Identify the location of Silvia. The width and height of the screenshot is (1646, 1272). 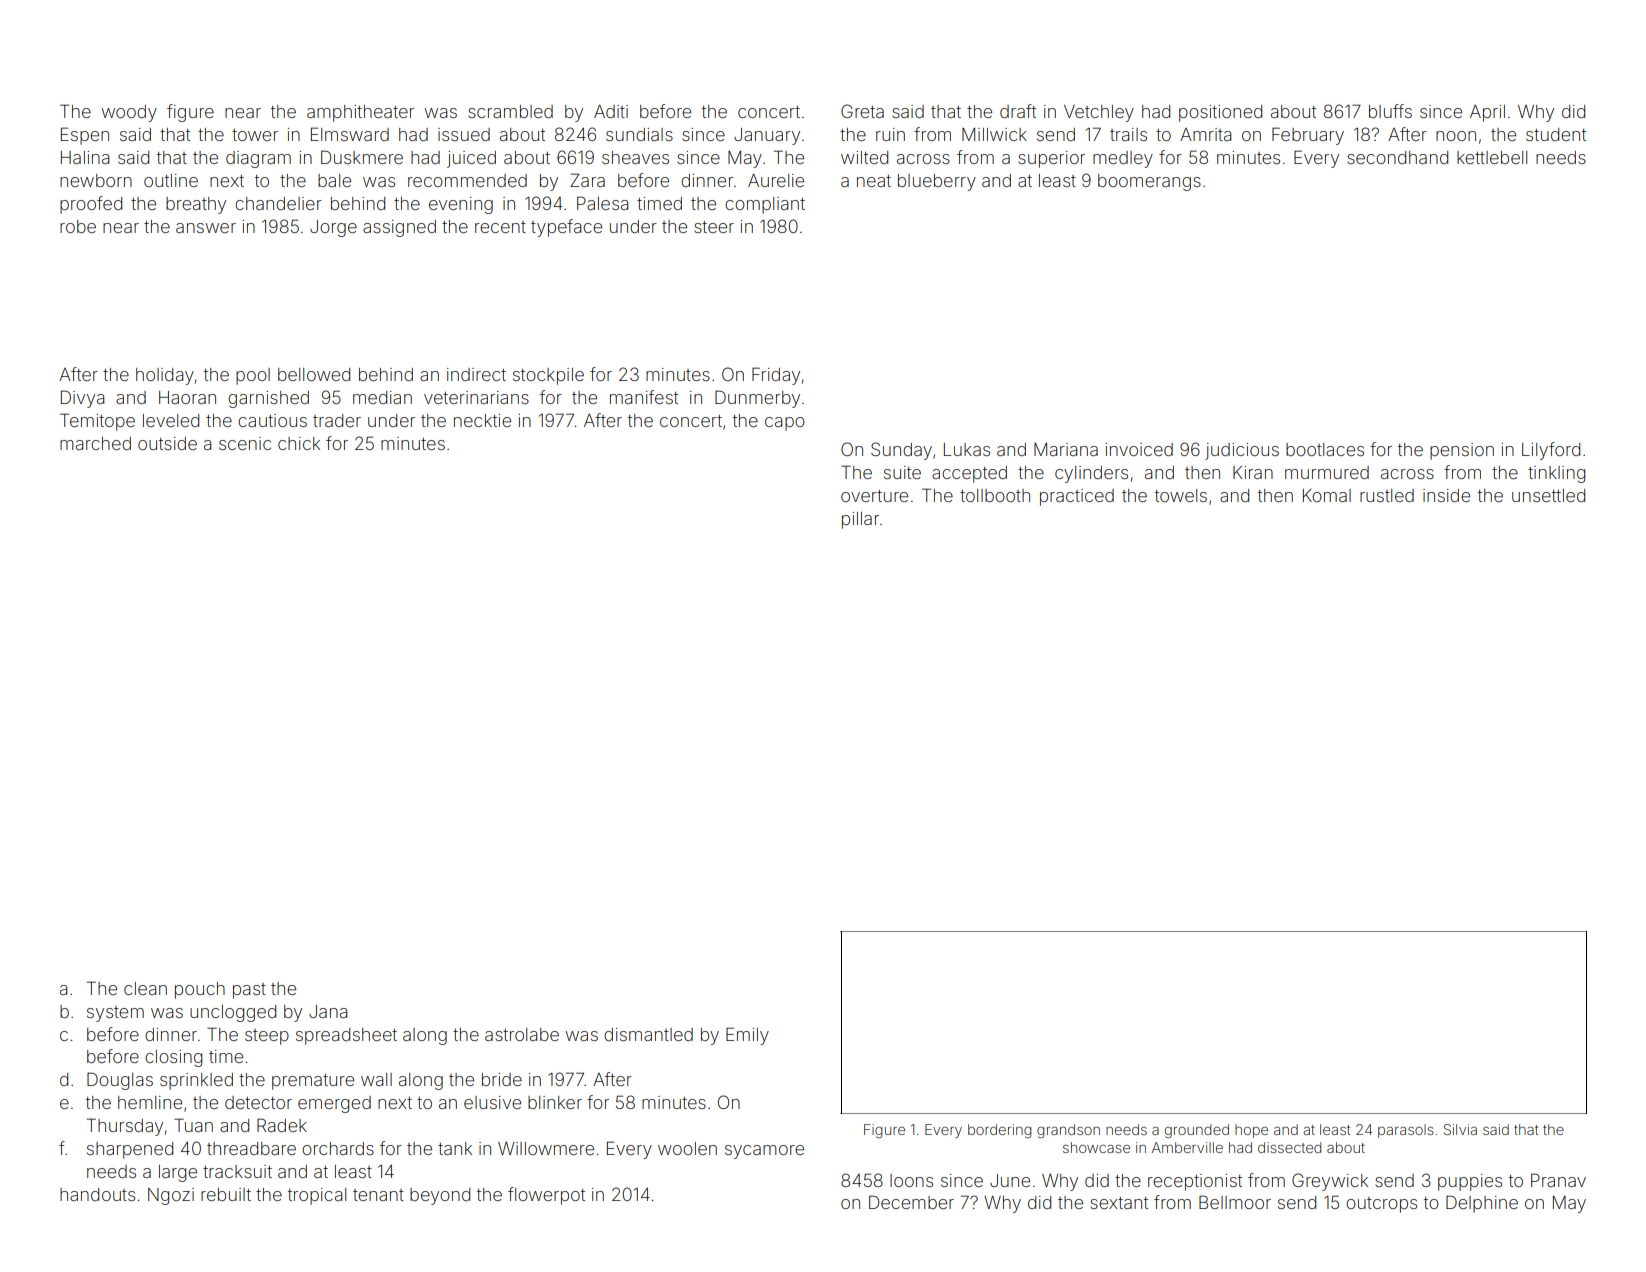
(1460, 1129).
